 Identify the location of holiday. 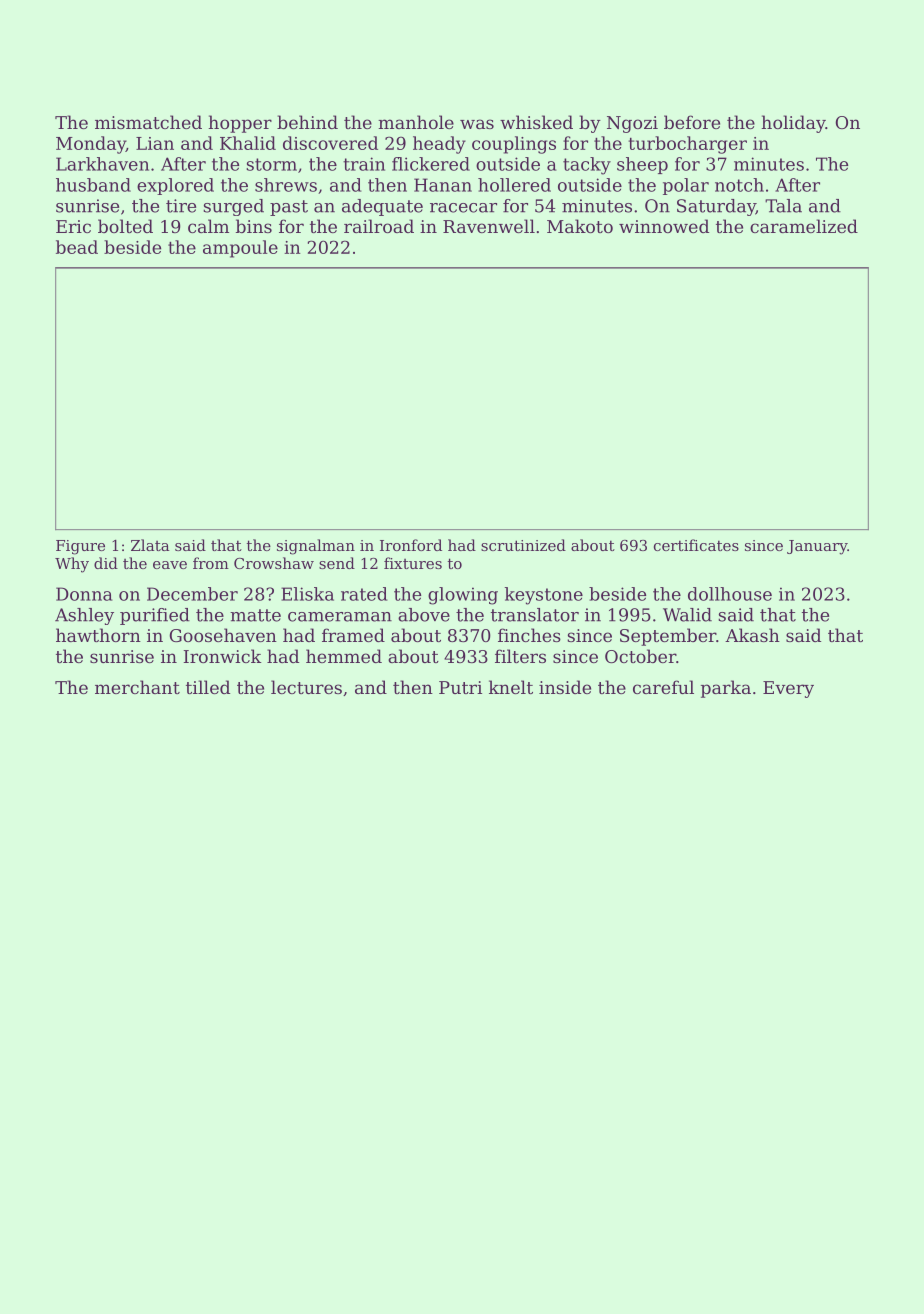
(793, 124).
